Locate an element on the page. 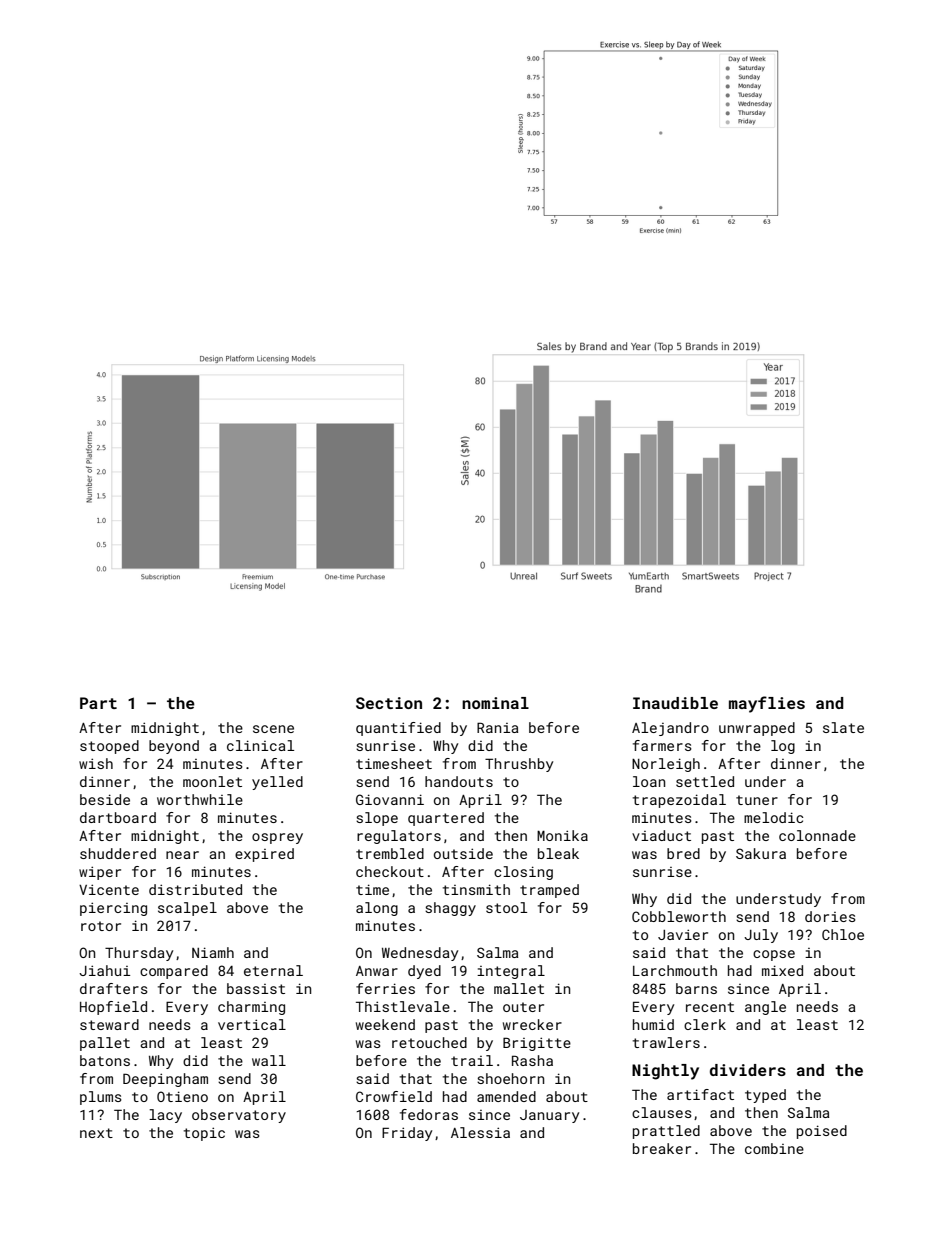 Image resolution: width=952 pixels, height=1233 pixels. Inaudible is located at coordinates (675, 703).
